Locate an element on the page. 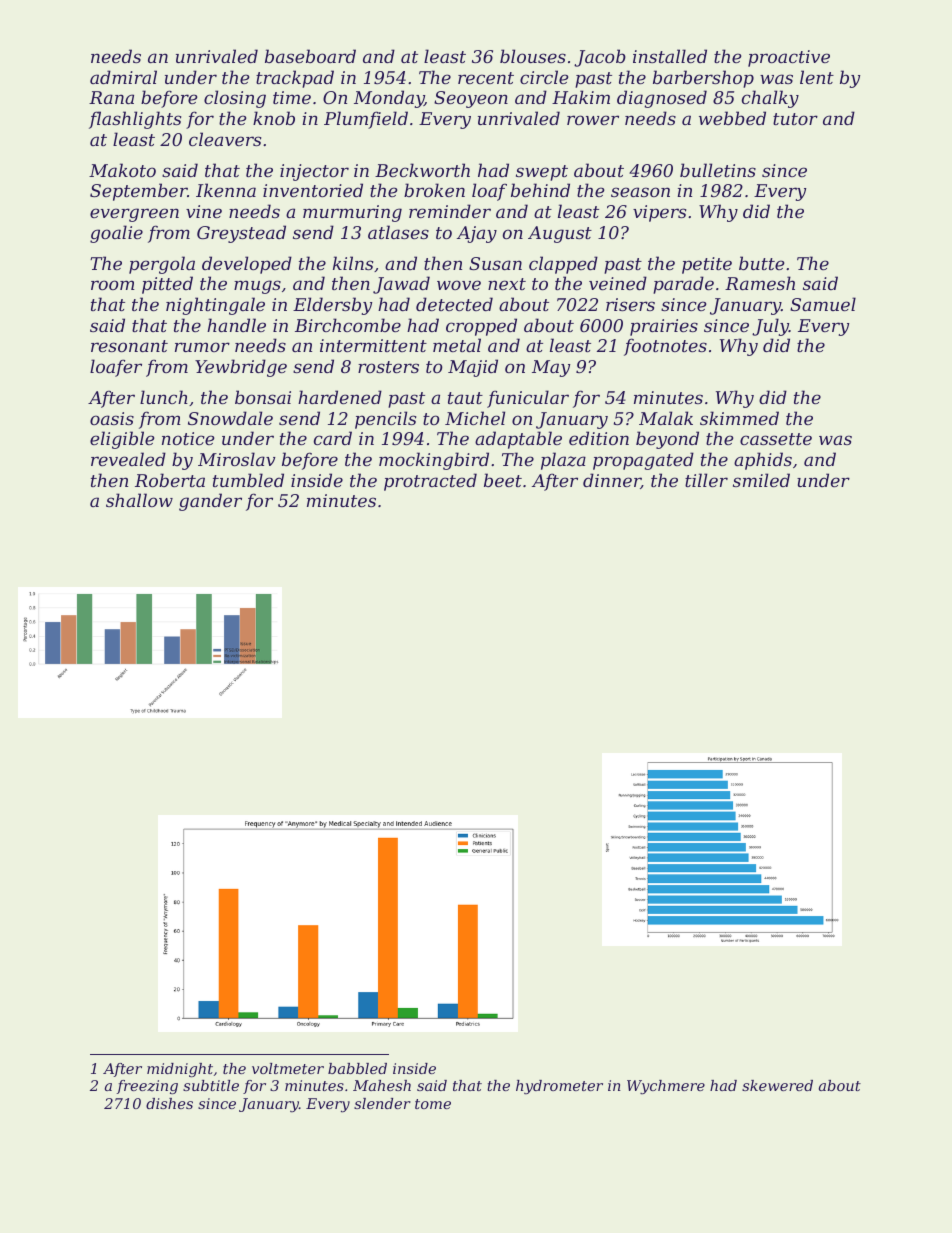 The height and width of the page is (1233, 952). hydrometer is located at coordinates (559, 1087).
